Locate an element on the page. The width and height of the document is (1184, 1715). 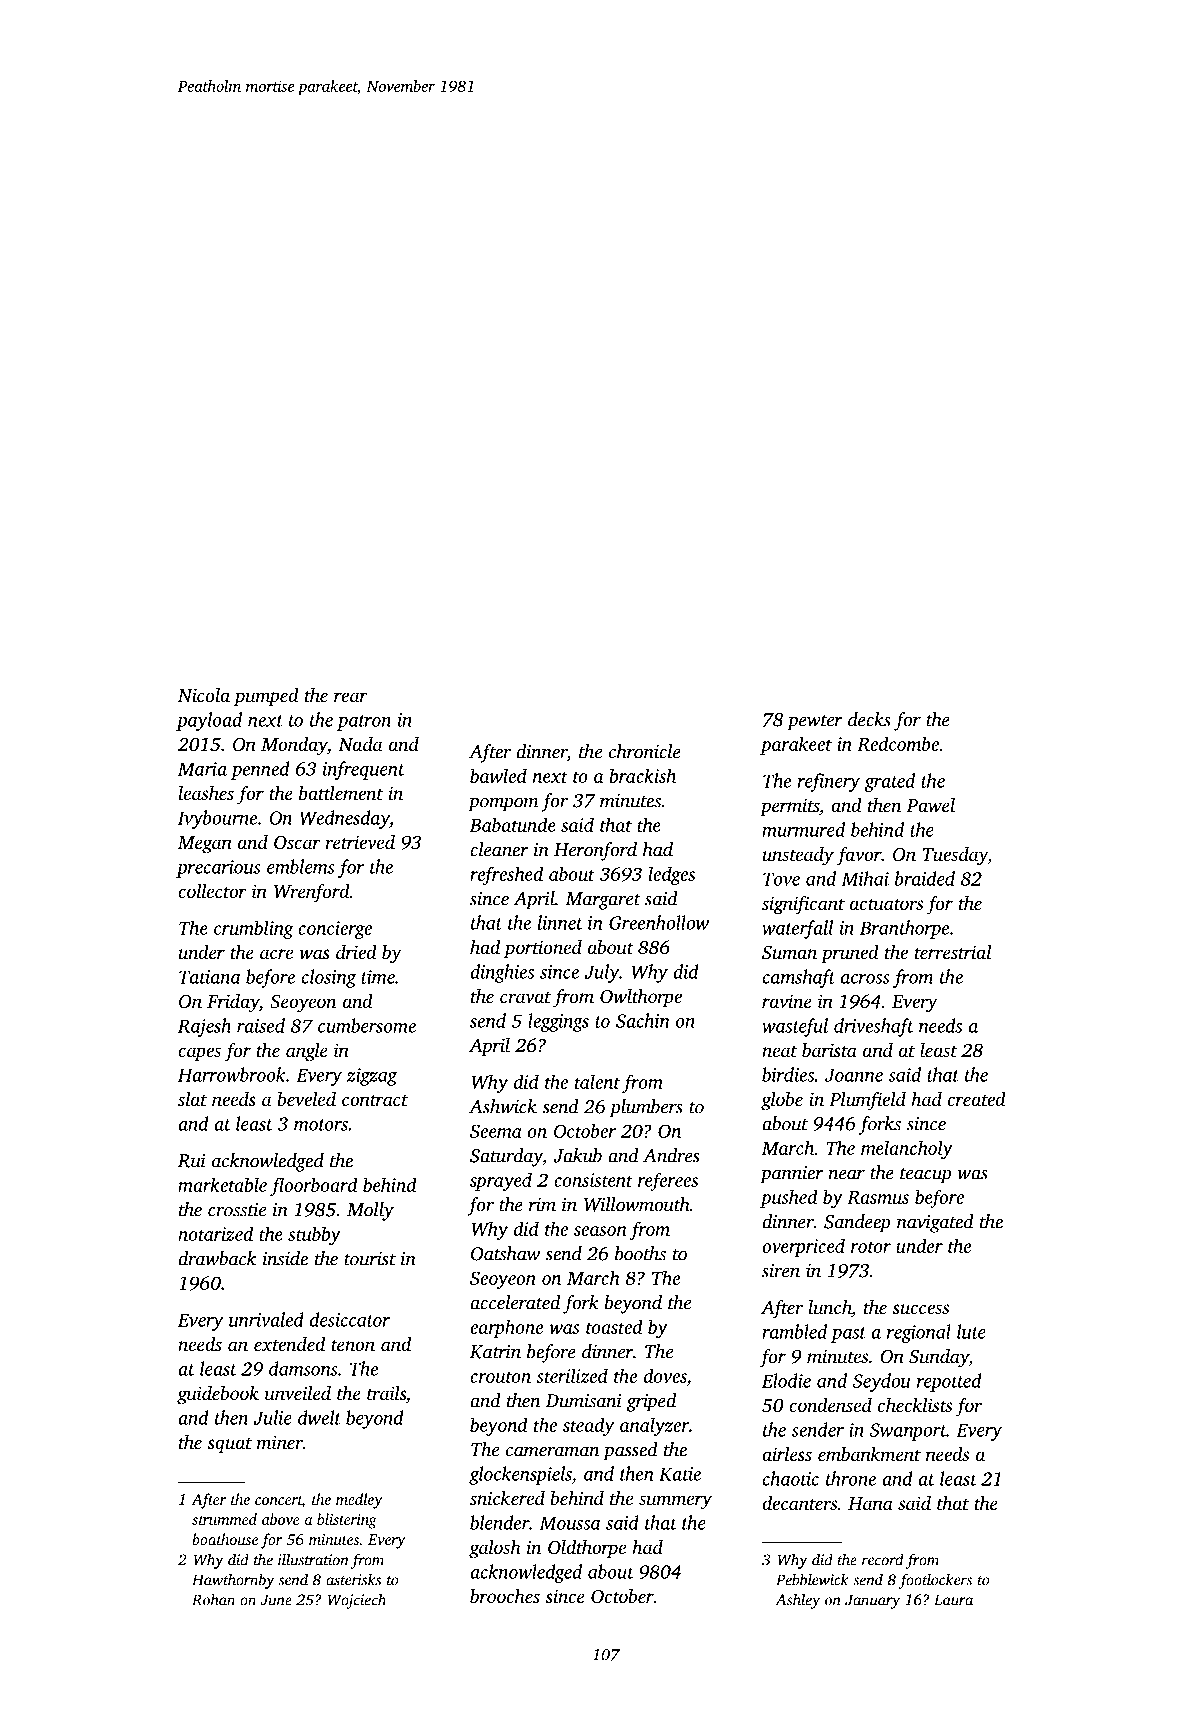
cameraman is located at coordinates (553, 1451).
